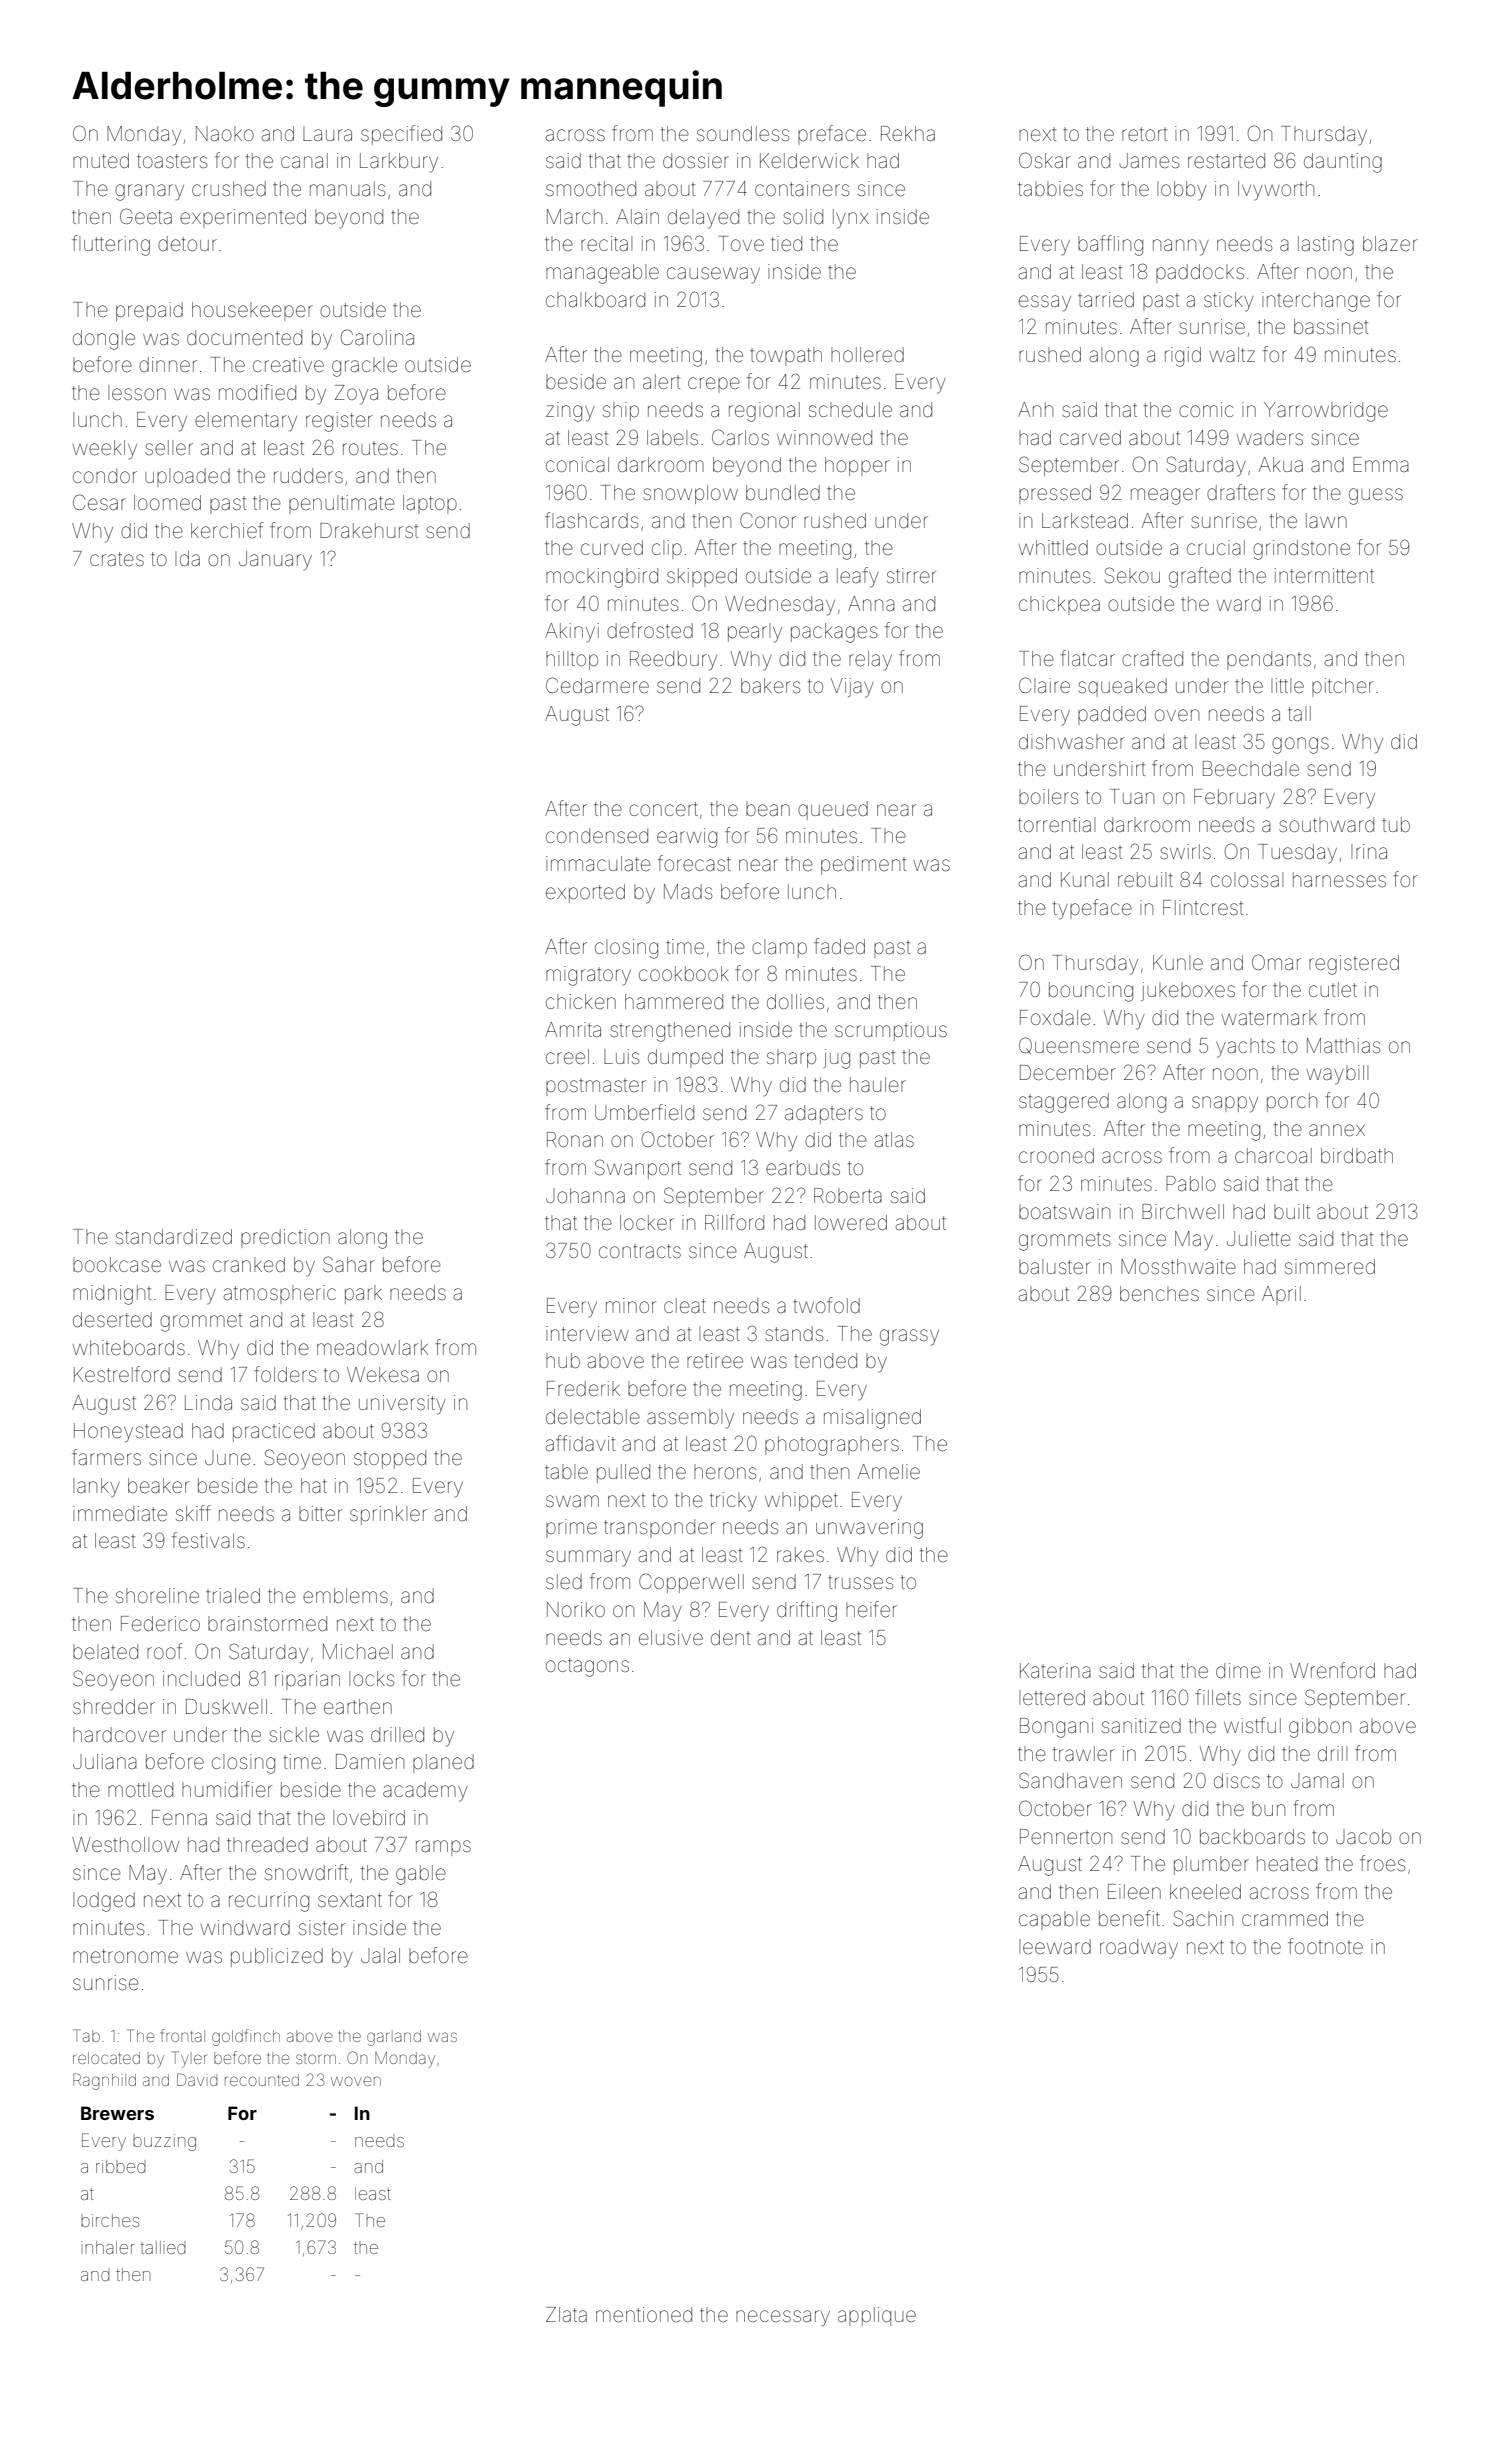 Image resolution: width=1496 pixels, height=2464 pixels. What do you see at coordinates (1045, 160) in the screenshot?
I see `Oskar` at bounding box center [1045, 160].
